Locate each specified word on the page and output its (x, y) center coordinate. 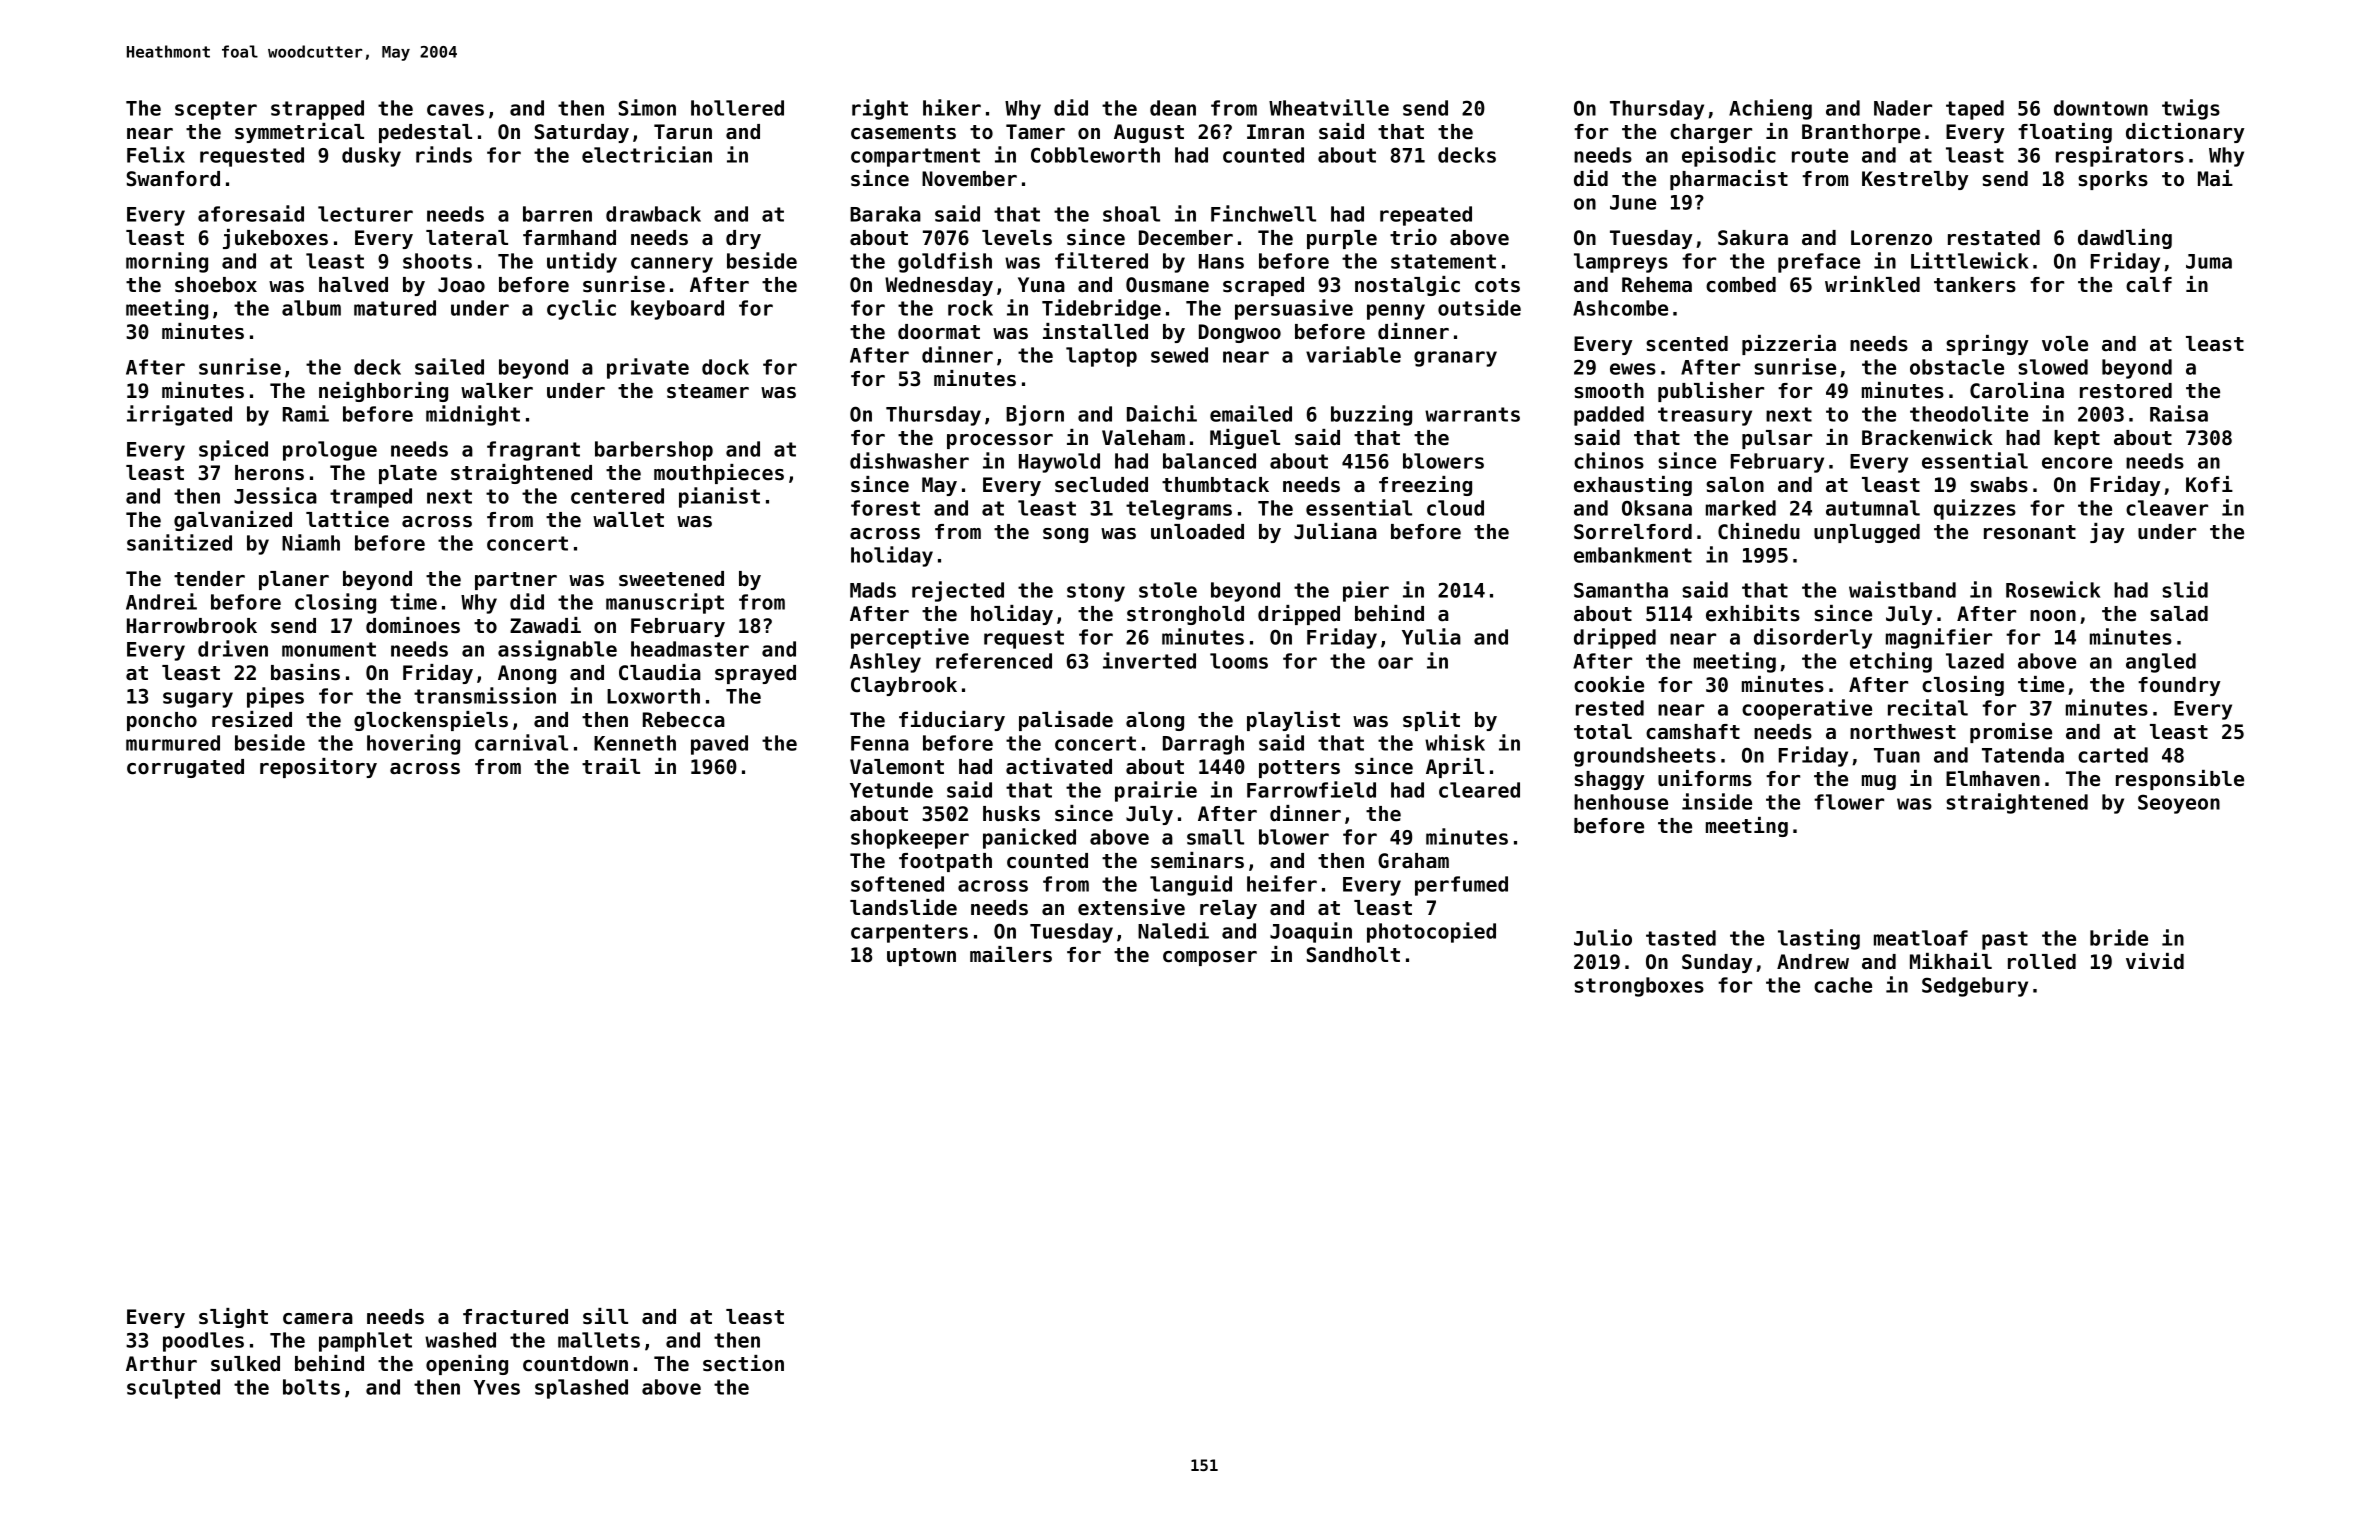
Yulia (1431, 636)
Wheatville (1329, 107)
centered (617, 496)
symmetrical (299, 133)
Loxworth (653, 696)
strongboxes (1639, 987)
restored (2126, 391)
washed (460, 1340)
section (743, 1363)
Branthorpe (1861, 133)
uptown (921, 957)
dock (725, 367)
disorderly (1813, 638)
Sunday (1717, 963)
